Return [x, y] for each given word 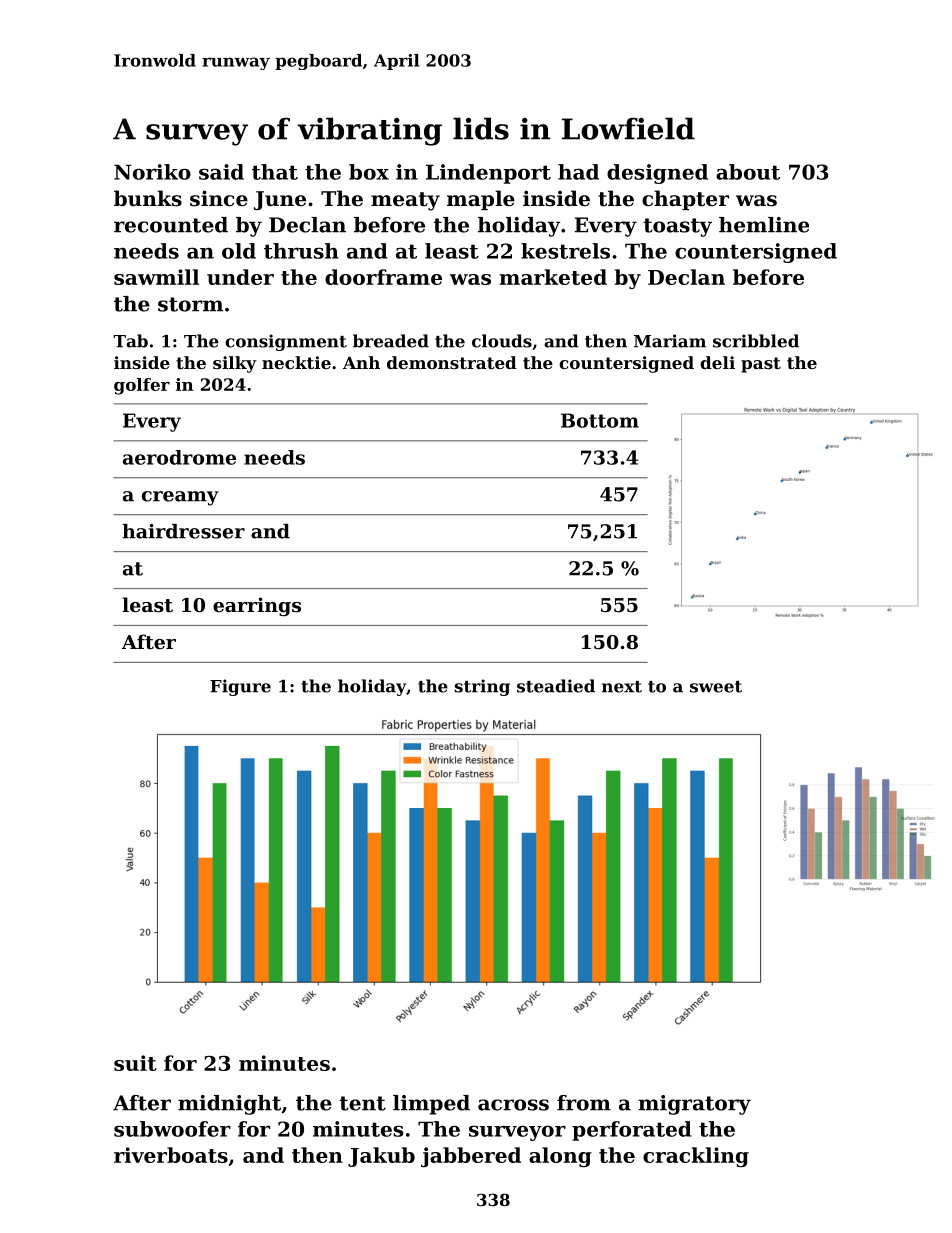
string [482, 687]
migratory [694, 1105]
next [622, 687]
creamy [180, 498]
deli [717, 362]
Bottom [600, 420]
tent [363, 1103]
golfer [142, 386]
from [584, 1103]
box [369, 172]
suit [135, 1063]
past [761, 365]
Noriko [152, 172]
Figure [240, 687]
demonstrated [452, 362]
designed [657, 174]
